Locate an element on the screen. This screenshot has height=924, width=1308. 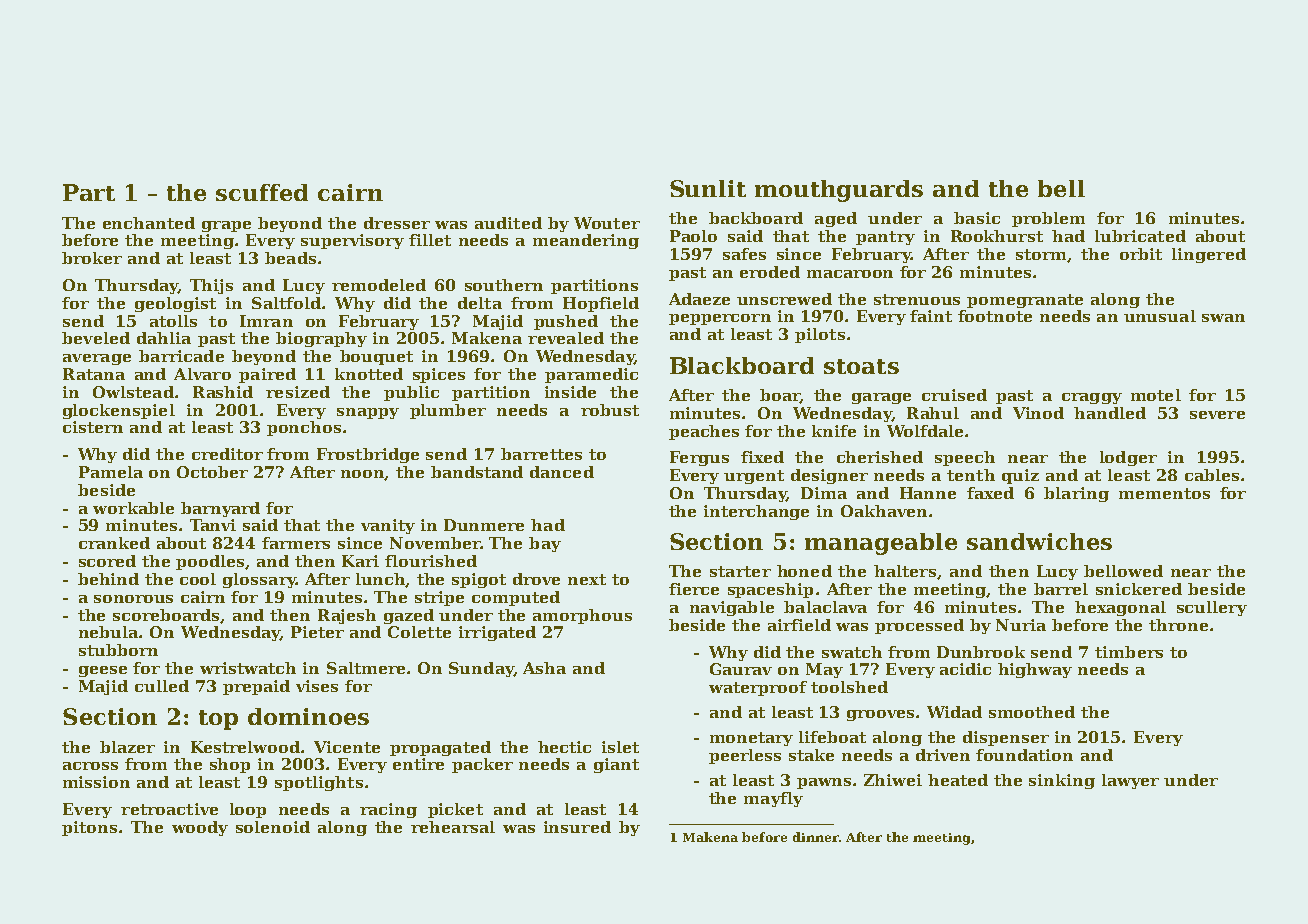
loop is located at coordinates (248, 810).
